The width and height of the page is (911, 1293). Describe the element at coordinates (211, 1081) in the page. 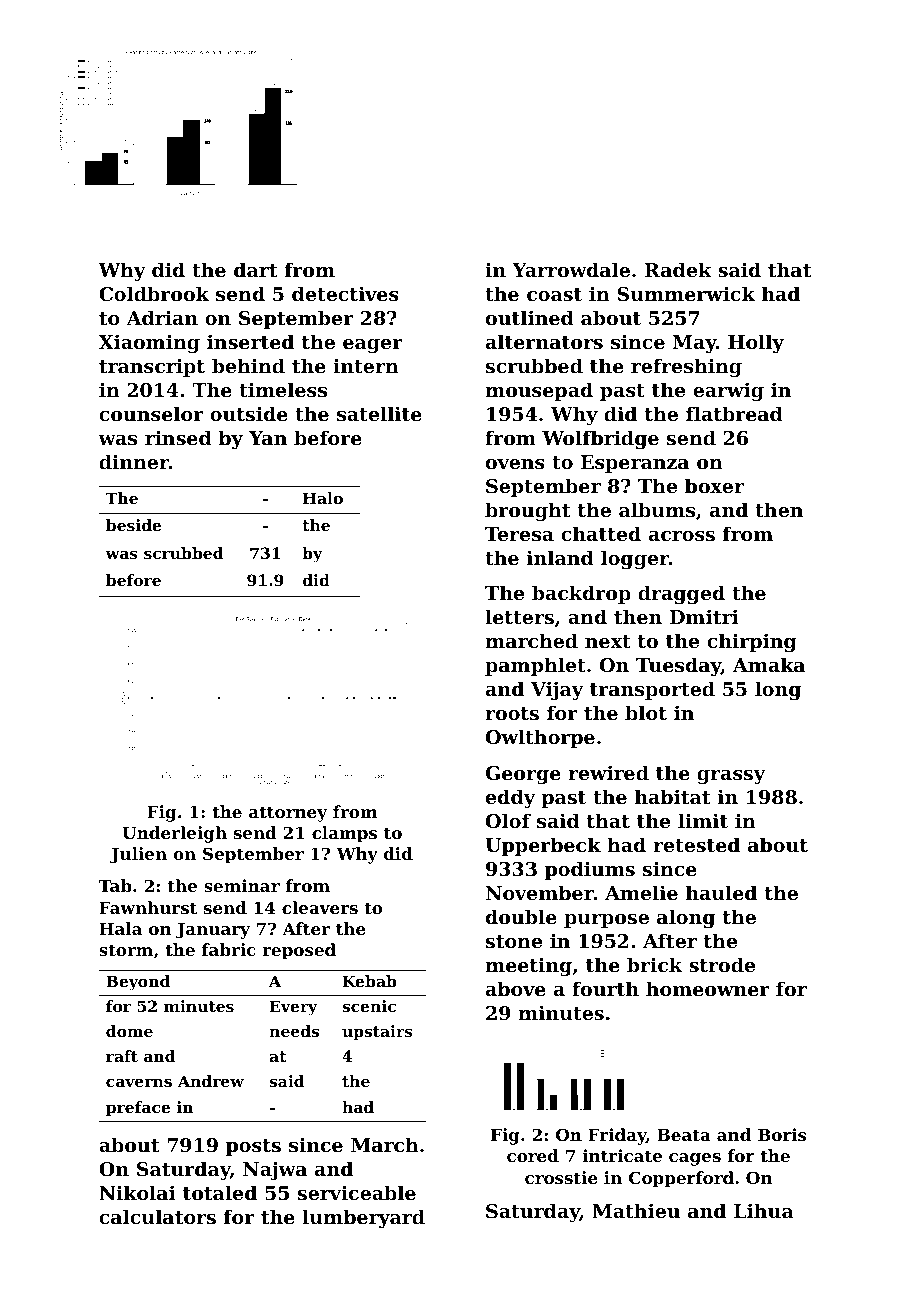

I see `Andrew` at that location.
